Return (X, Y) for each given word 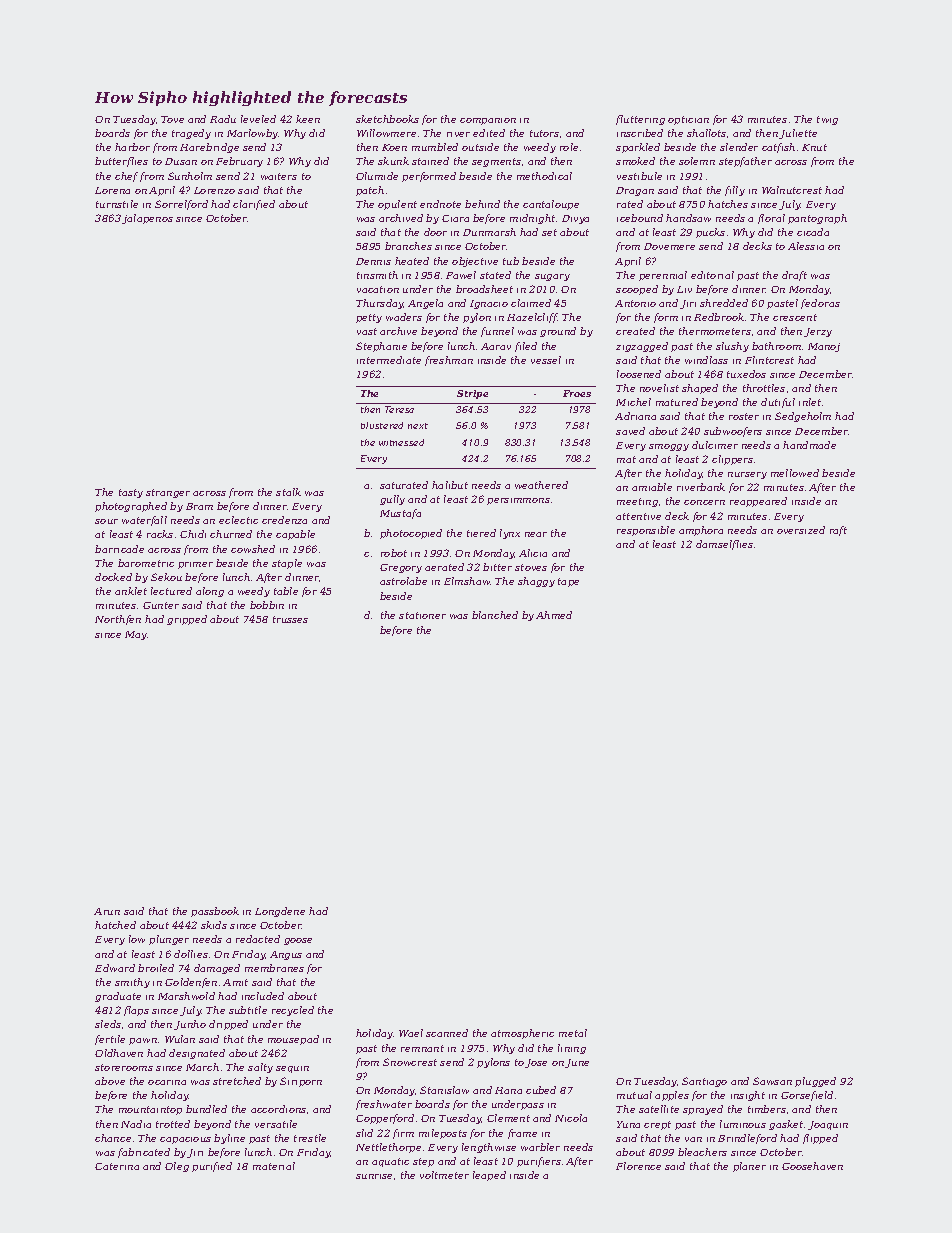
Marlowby (253, 134)
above (110, 1081)
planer (749, 1167)
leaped (489, 1176)
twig (827, 120)
